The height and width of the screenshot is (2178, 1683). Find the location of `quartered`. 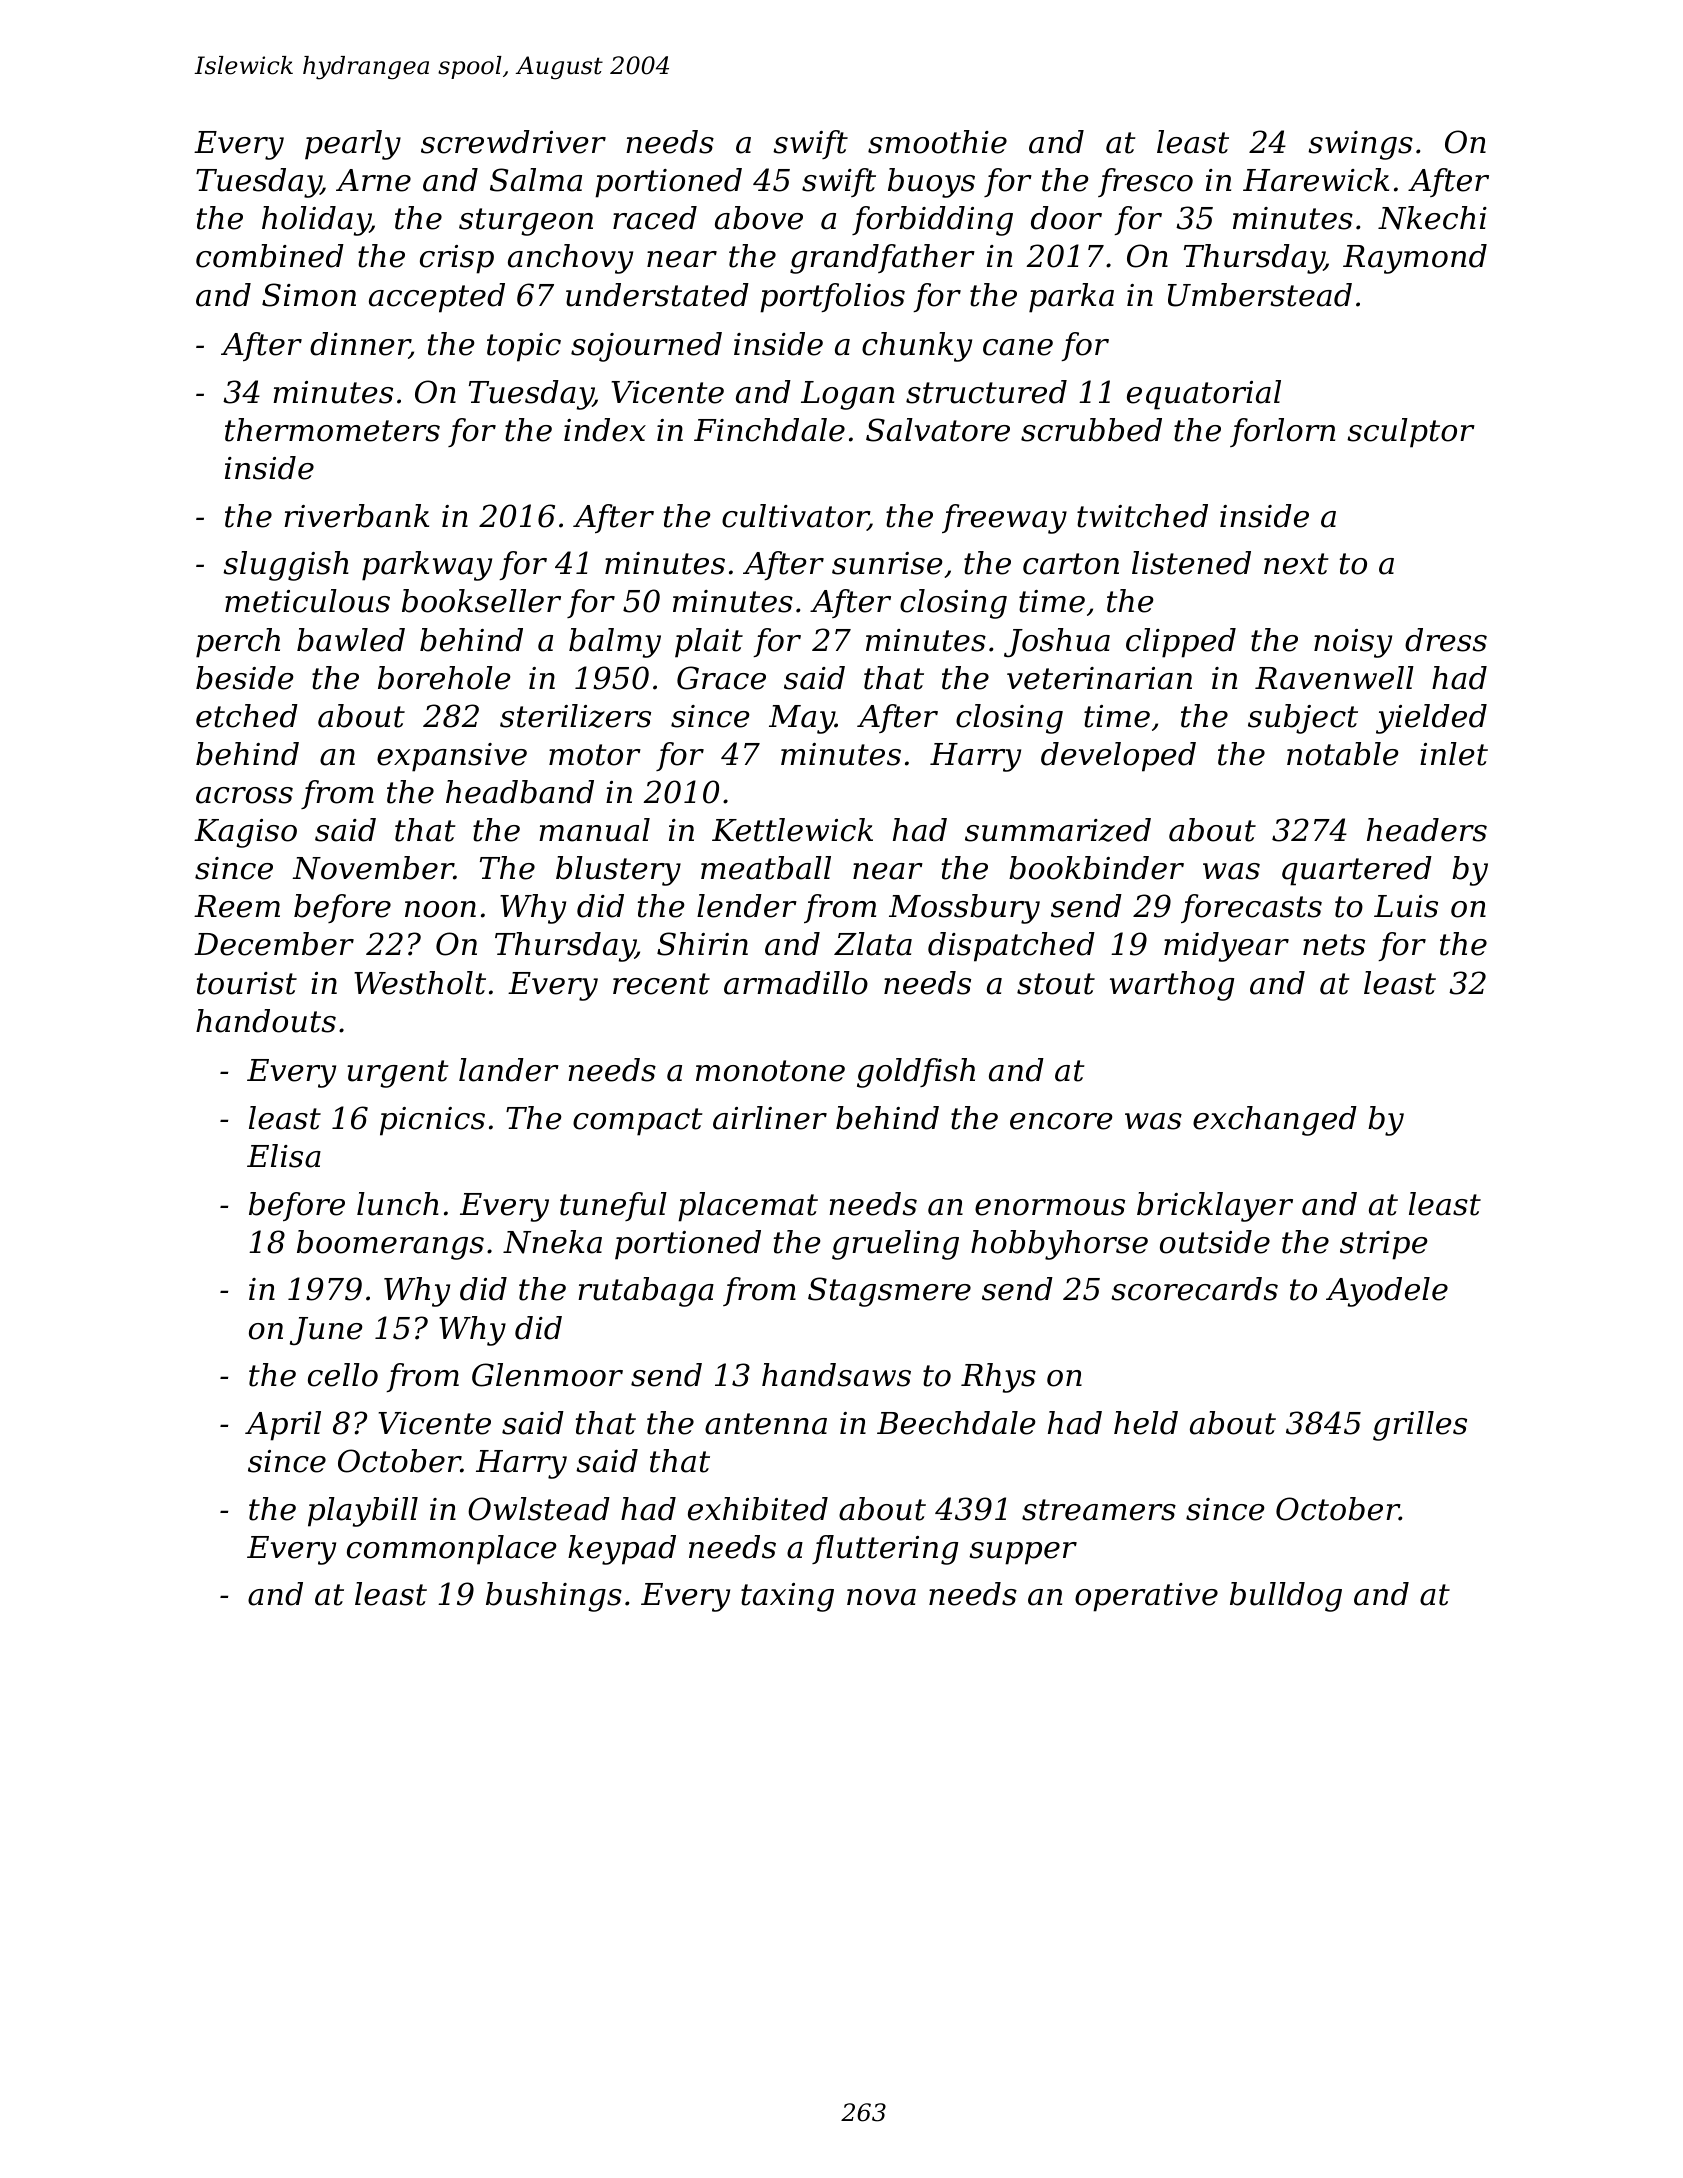

quartered is located at coordinates (1357, 871).
